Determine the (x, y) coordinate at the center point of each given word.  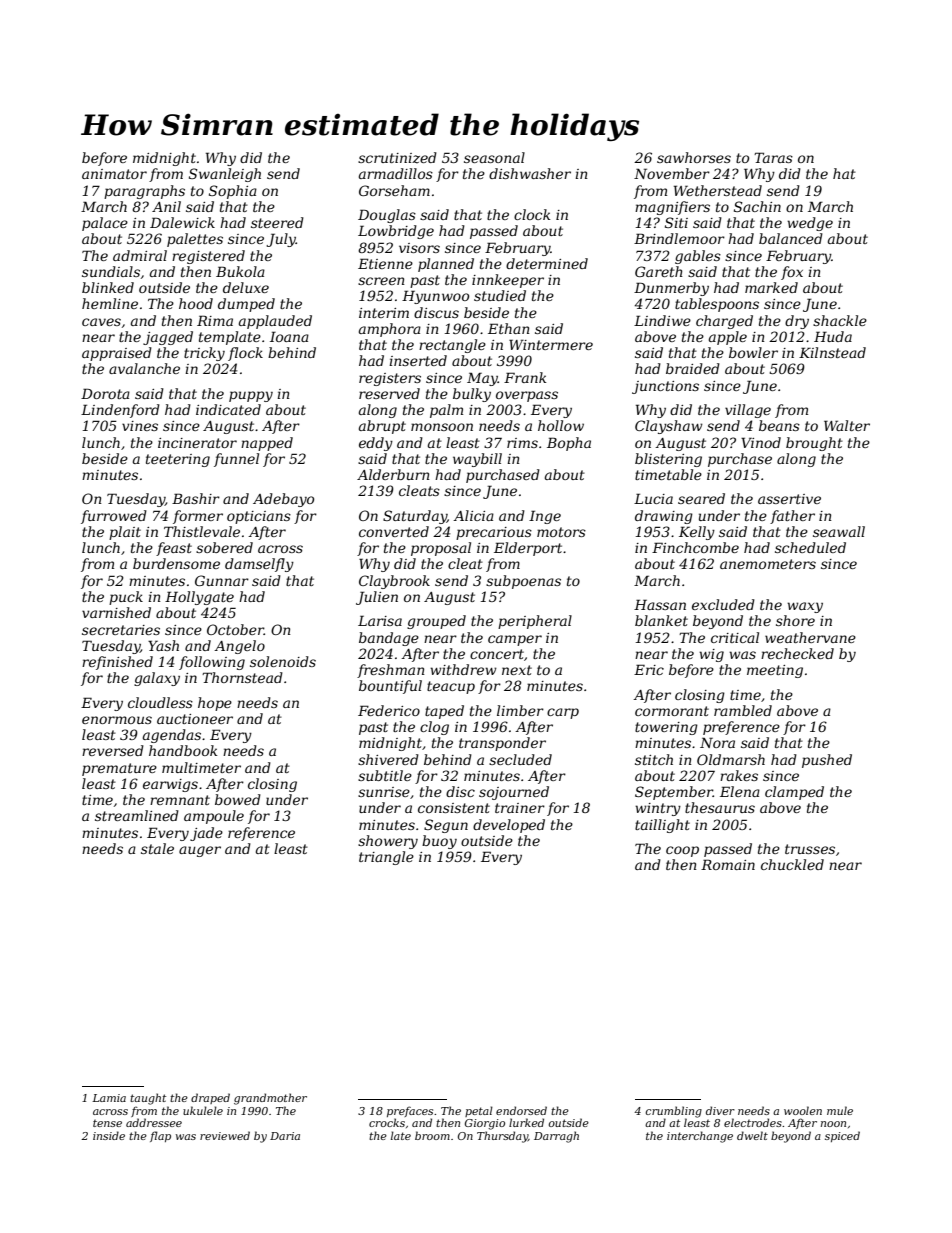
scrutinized (397, 158)
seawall (839, 531)
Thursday (502, 1137)
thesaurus (720, 807)
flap (160, 1136)
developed (509, 826)
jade (206, 834)
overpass (527, 396)
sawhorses (694, 157)
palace (105, 224)
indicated (228, 409)
